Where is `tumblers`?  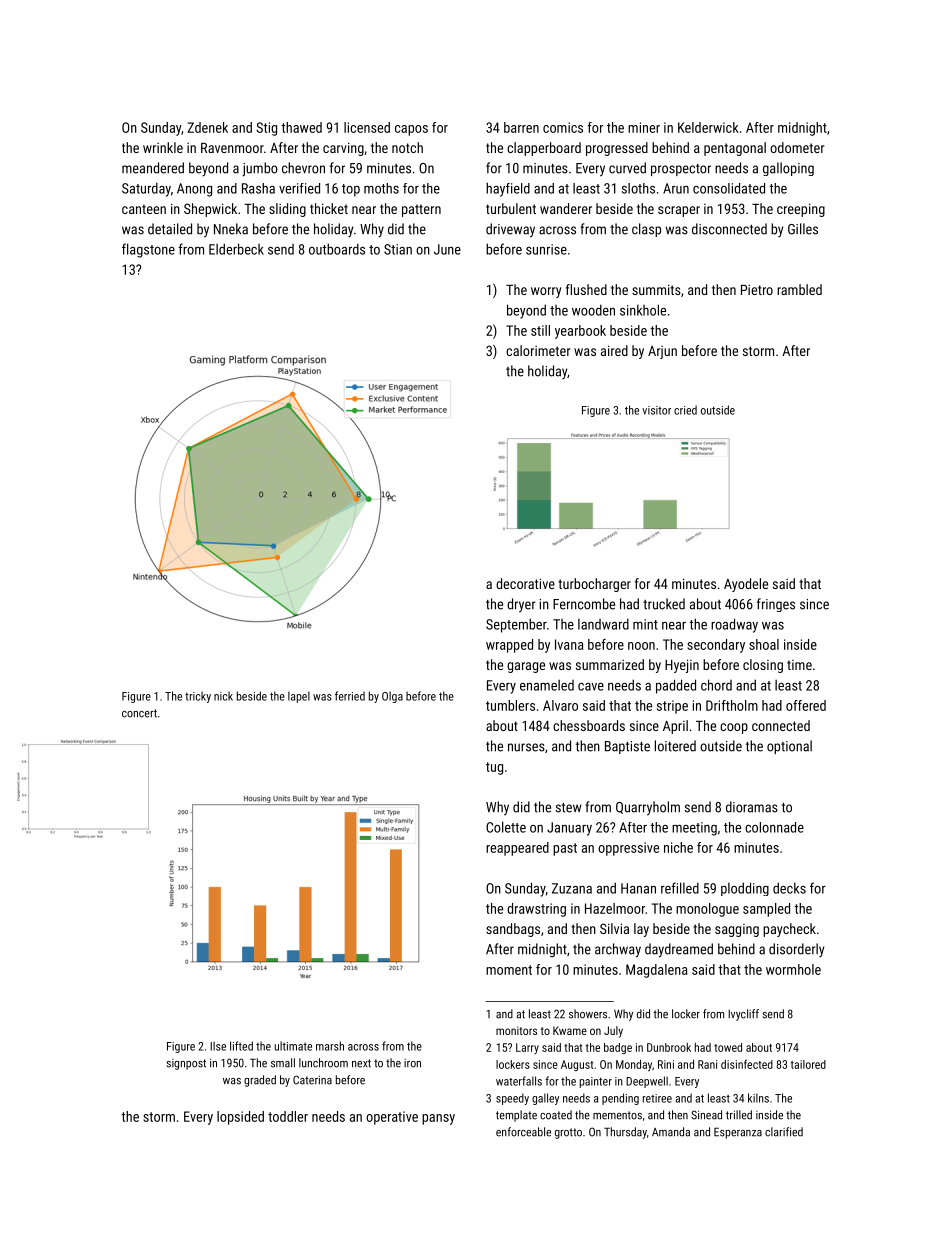
tumblers is located at coordinates (510, 705).
